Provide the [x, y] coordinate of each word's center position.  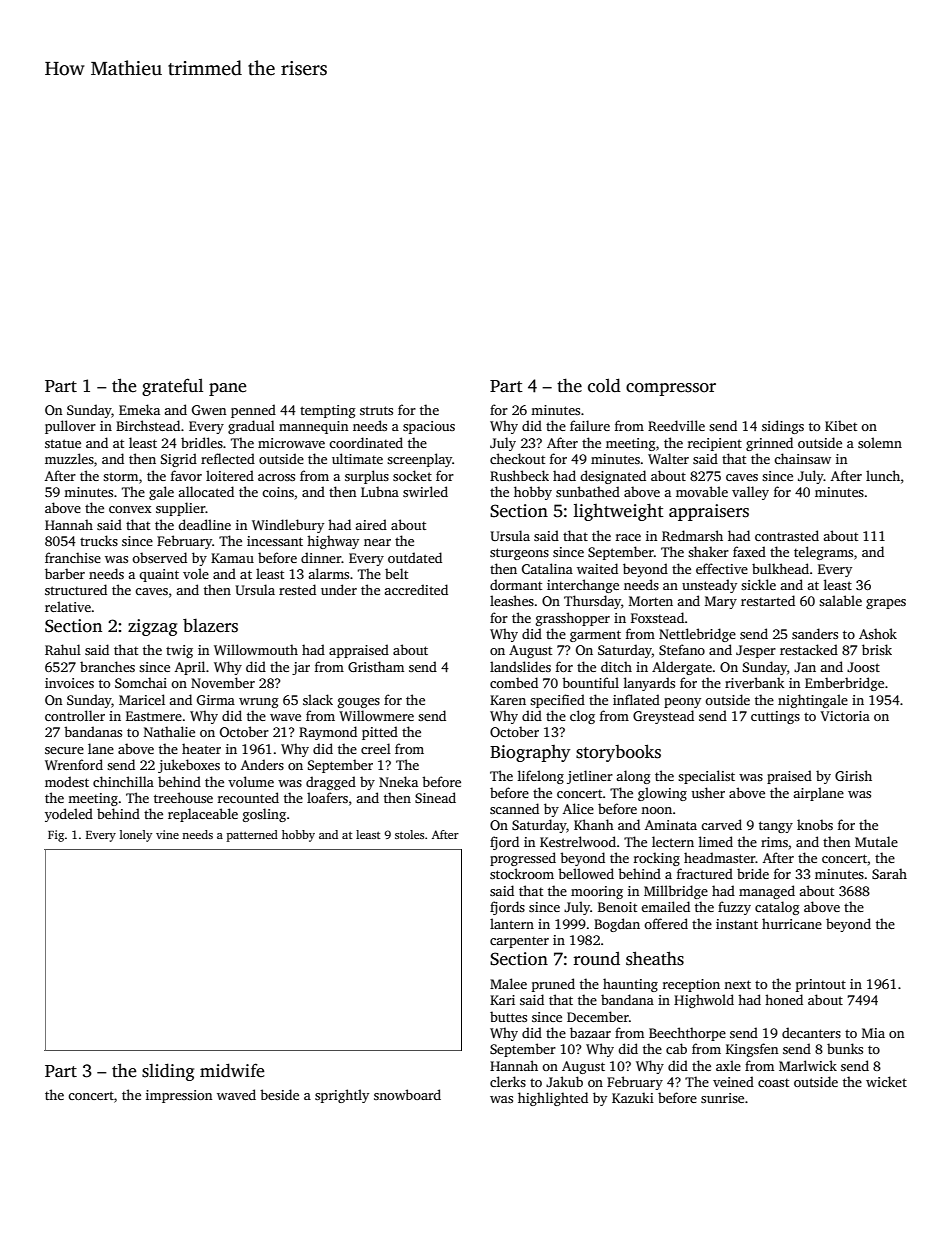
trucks [99, 540]
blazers [210, 625]
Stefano [682, 649]
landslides [520, 666]
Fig [56, 836]
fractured [705, 873]
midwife [232, 1070]
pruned [553, 985]
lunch [883, 475]
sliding [168, 1072]
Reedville [676, 425]
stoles [409, 834]
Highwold [704, 1001]
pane [227, 389]
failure [590, 425]
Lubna [380, 491]
